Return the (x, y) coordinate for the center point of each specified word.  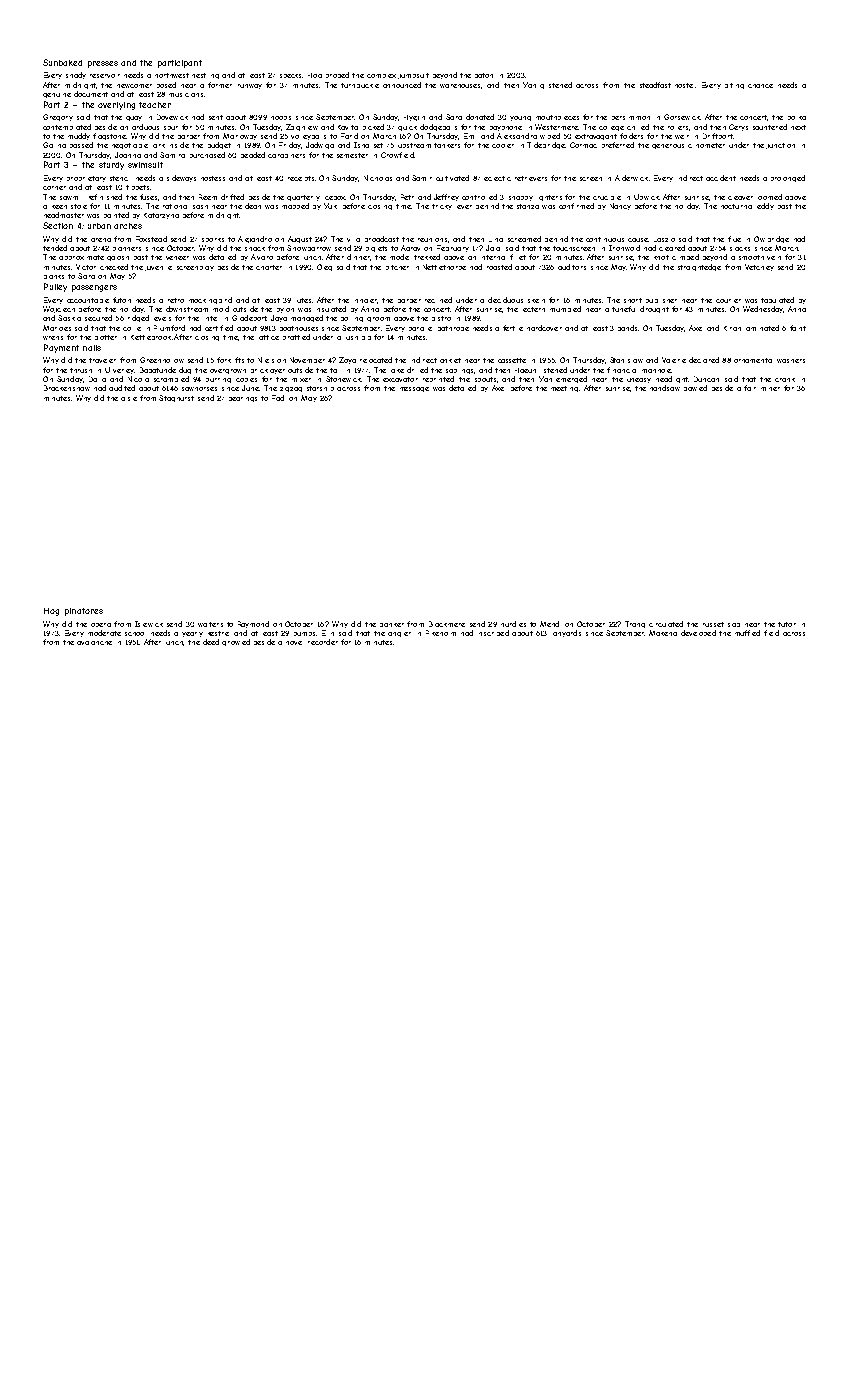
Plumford (169, 328)
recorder (323, 642)
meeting (564, 389)
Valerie (674, 360)
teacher (155, 105)
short (633, 300)
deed (211, 642)
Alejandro (255, 239)
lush (352, 338)
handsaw (665, 388)
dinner (358, 257)
